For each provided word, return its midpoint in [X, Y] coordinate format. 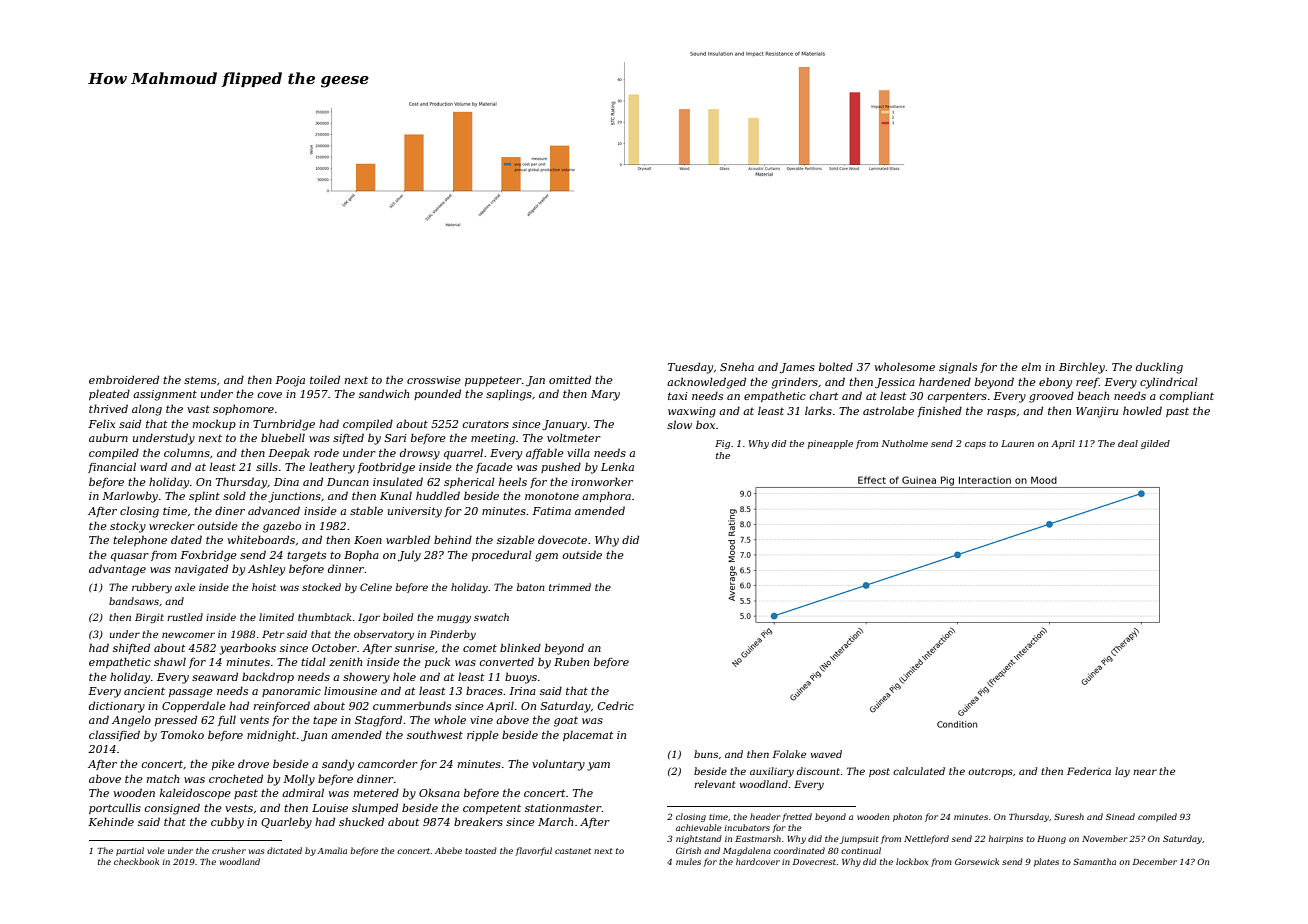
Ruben [571, 661]
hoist [264, 587]
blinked [520, 647]
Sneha [737, 366]
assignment [165, 395]
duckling [1159, 368]
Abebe [448, 850]
